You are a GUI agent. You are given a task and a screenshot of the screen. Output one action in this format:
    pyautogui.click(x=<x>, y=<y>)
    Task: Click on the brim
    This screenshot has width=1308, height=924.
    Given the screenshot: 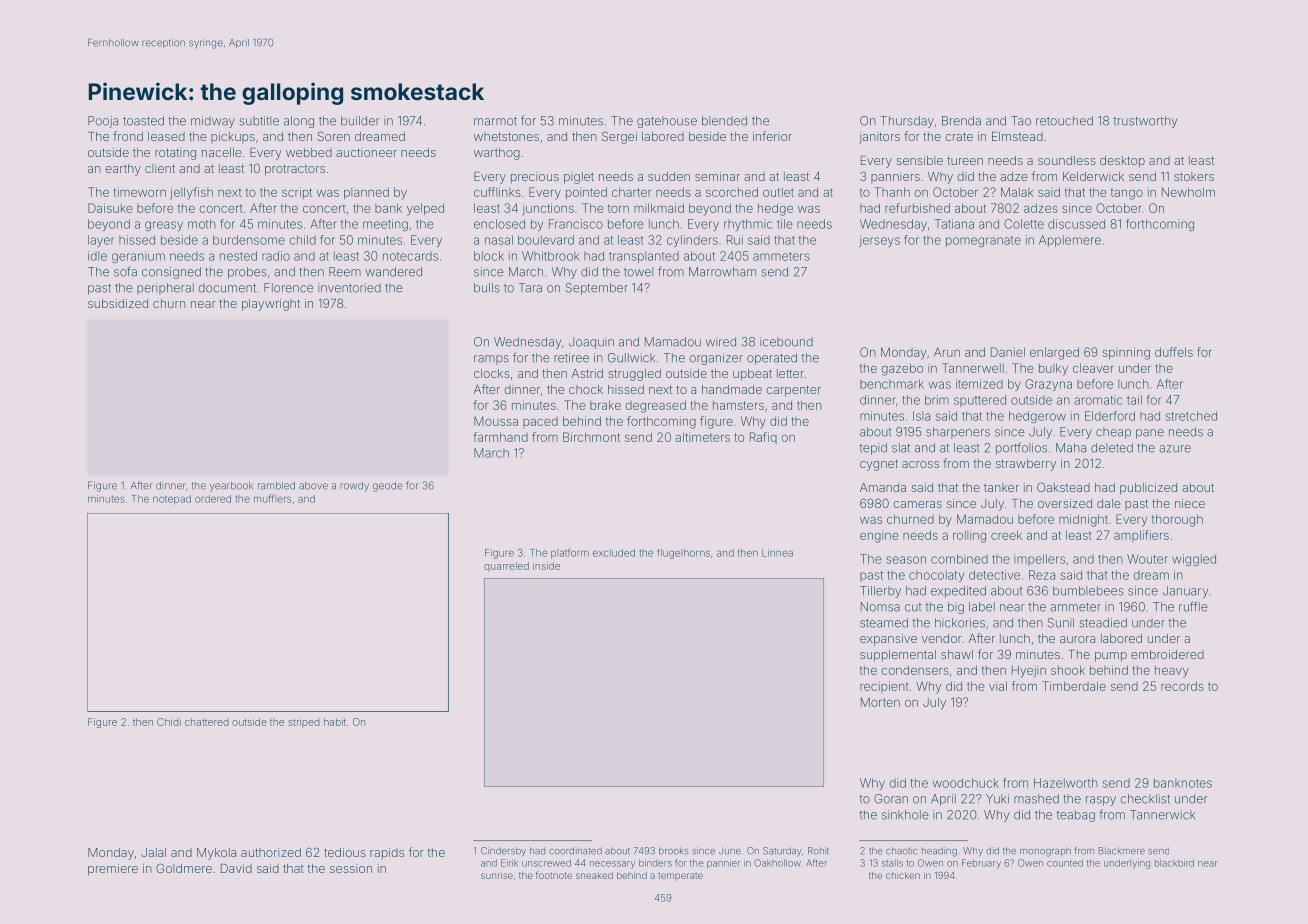 What is the action you would take?
    pyautogui.click(x=937, y=400)
